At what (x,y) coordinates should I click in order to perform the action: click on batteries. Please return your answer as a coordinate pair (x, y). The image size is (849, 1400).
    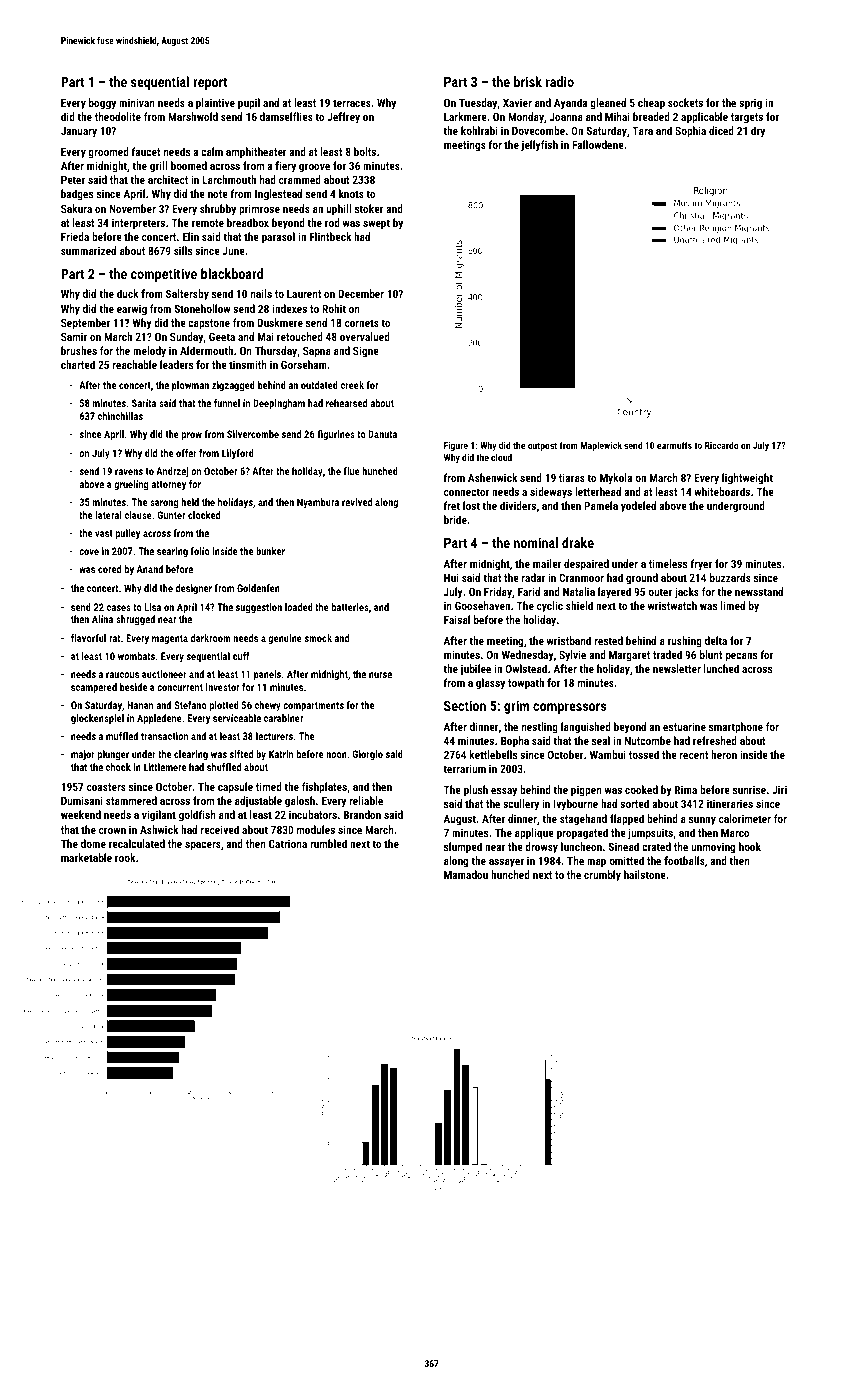
    Looking at the image, I should click on (350, 607).
